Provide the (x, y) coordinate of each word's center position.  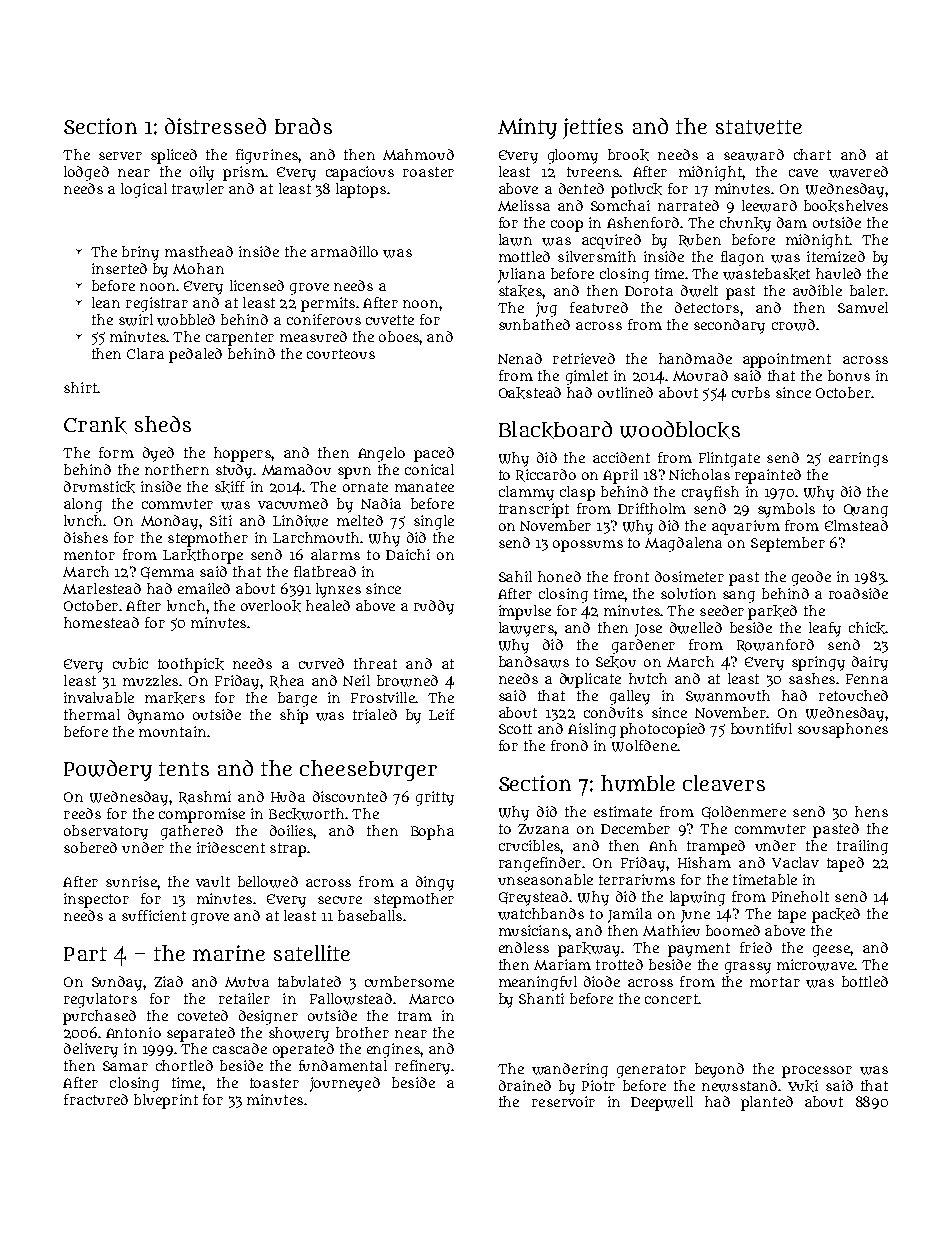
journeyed (345, 1084)
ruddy (434, 607)
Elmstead (856, 525)
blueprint (166, 1101)
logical (144, 190)
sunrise (131, 881)
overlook (271, 606)
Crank (95, 425)
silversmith (597, 256)
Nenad (520, 358)
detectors (707, 307)
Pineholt (800, 896)
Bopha (432, 832)
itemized (836, 256)
